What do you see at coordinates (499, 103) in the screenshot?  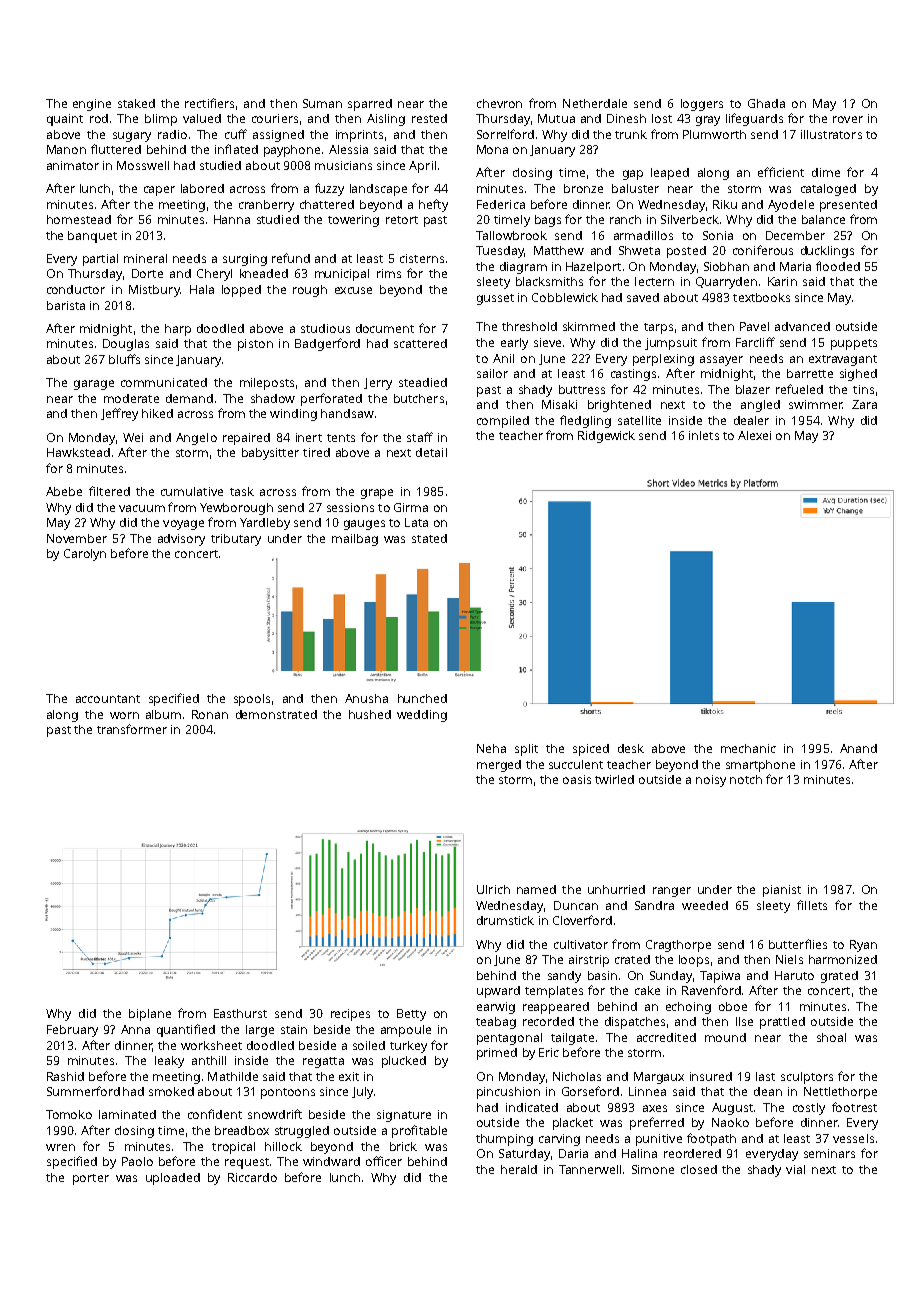 I see `chevron` at bounding box center [499, 103].
